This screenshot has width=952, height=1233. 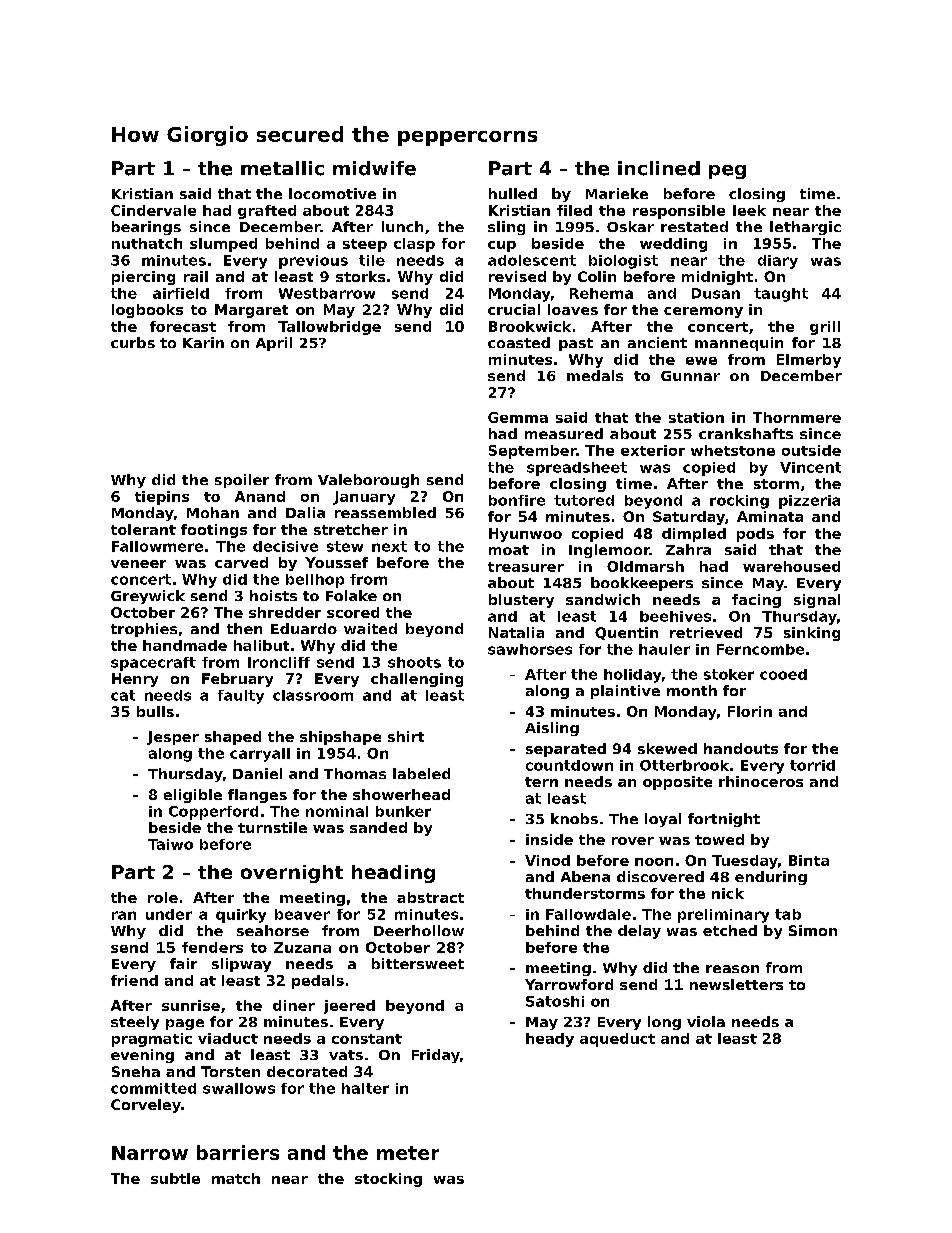 I want to click on meter, so click(x=408, y=1153).
